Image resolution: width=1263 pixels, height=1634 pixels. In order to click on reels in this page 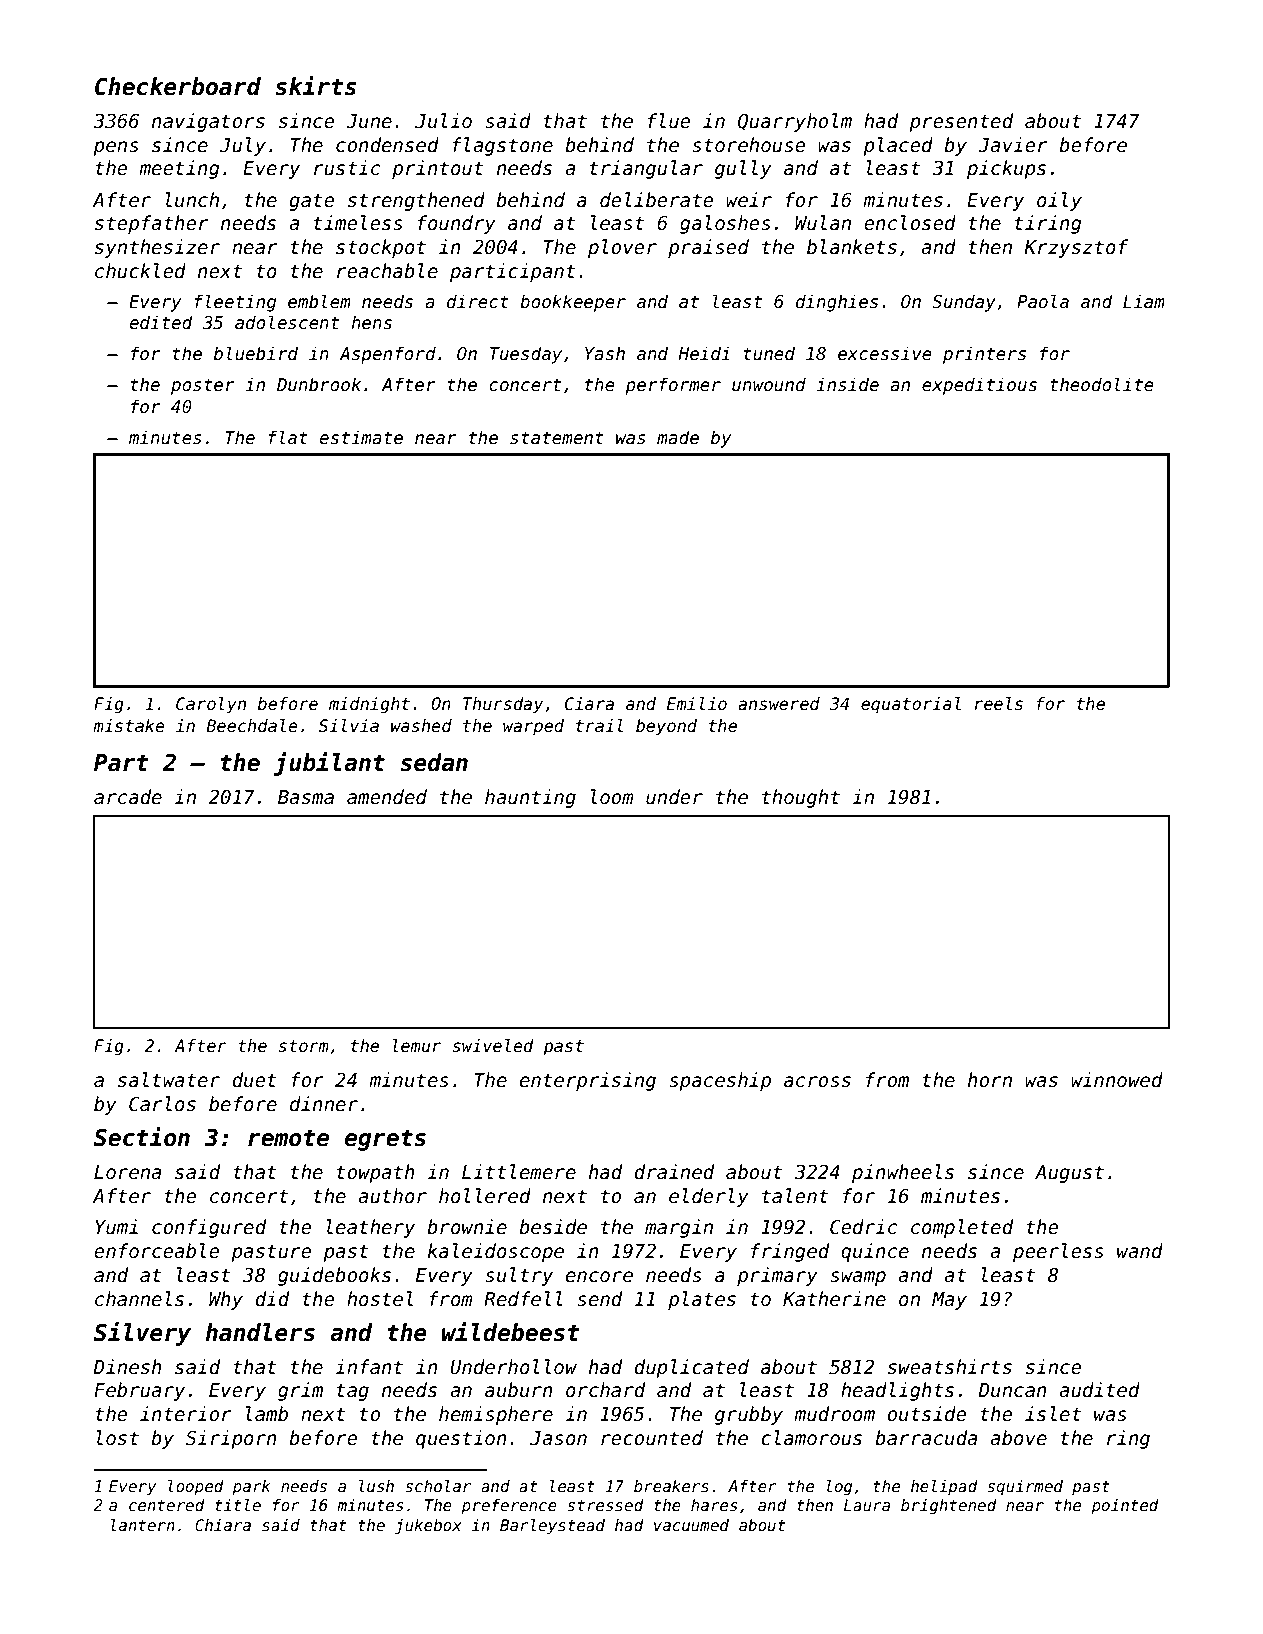, I will do `click(999, 704)`.
